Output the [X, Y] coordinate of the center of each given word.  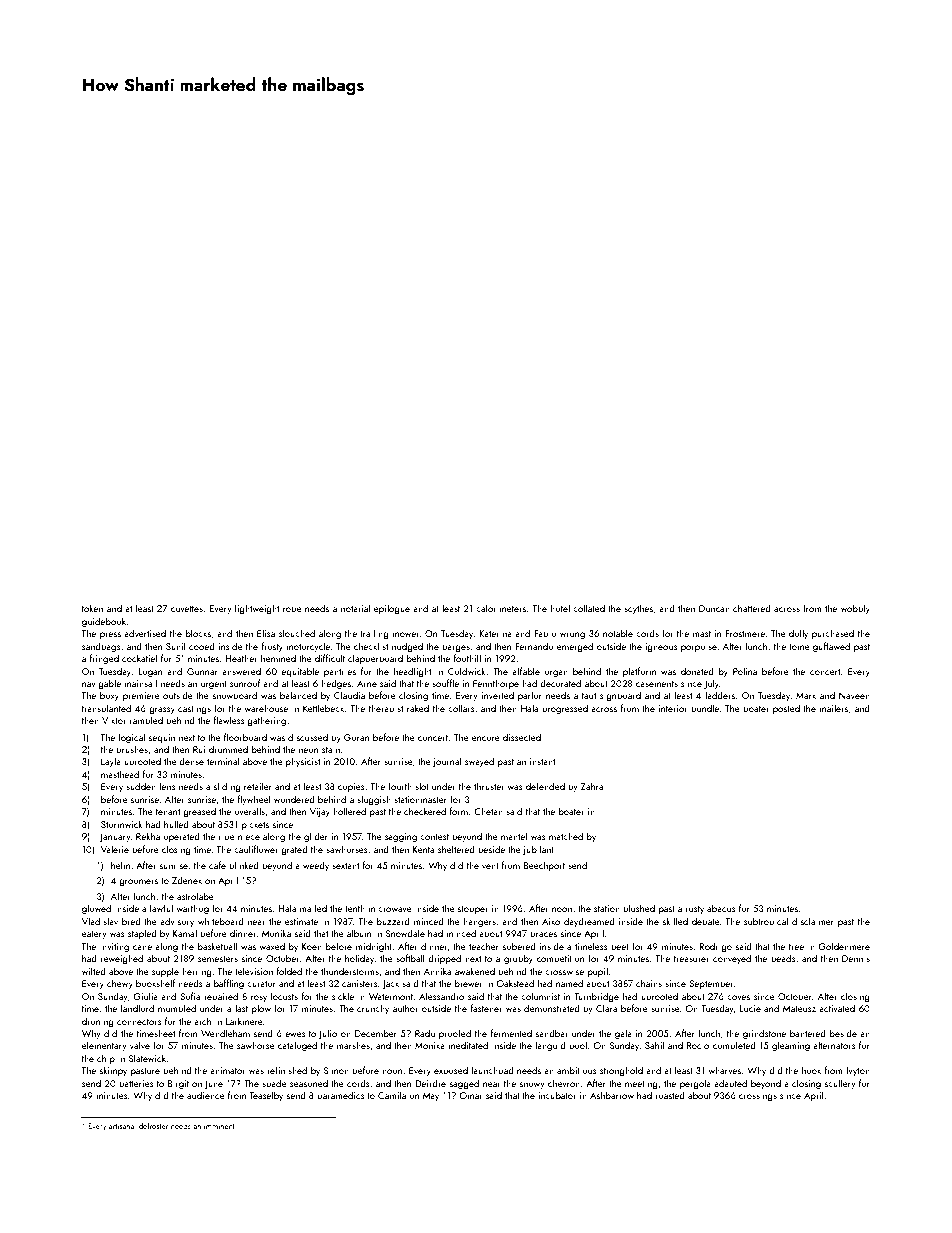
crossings [758, 1096]
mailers [833, 708]
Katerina [495, 633]
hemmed [278, 658]
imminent [219, 1126]
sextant [345, 866]
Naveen [854, 695]
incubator [557, 1095]
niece [249, 836]
